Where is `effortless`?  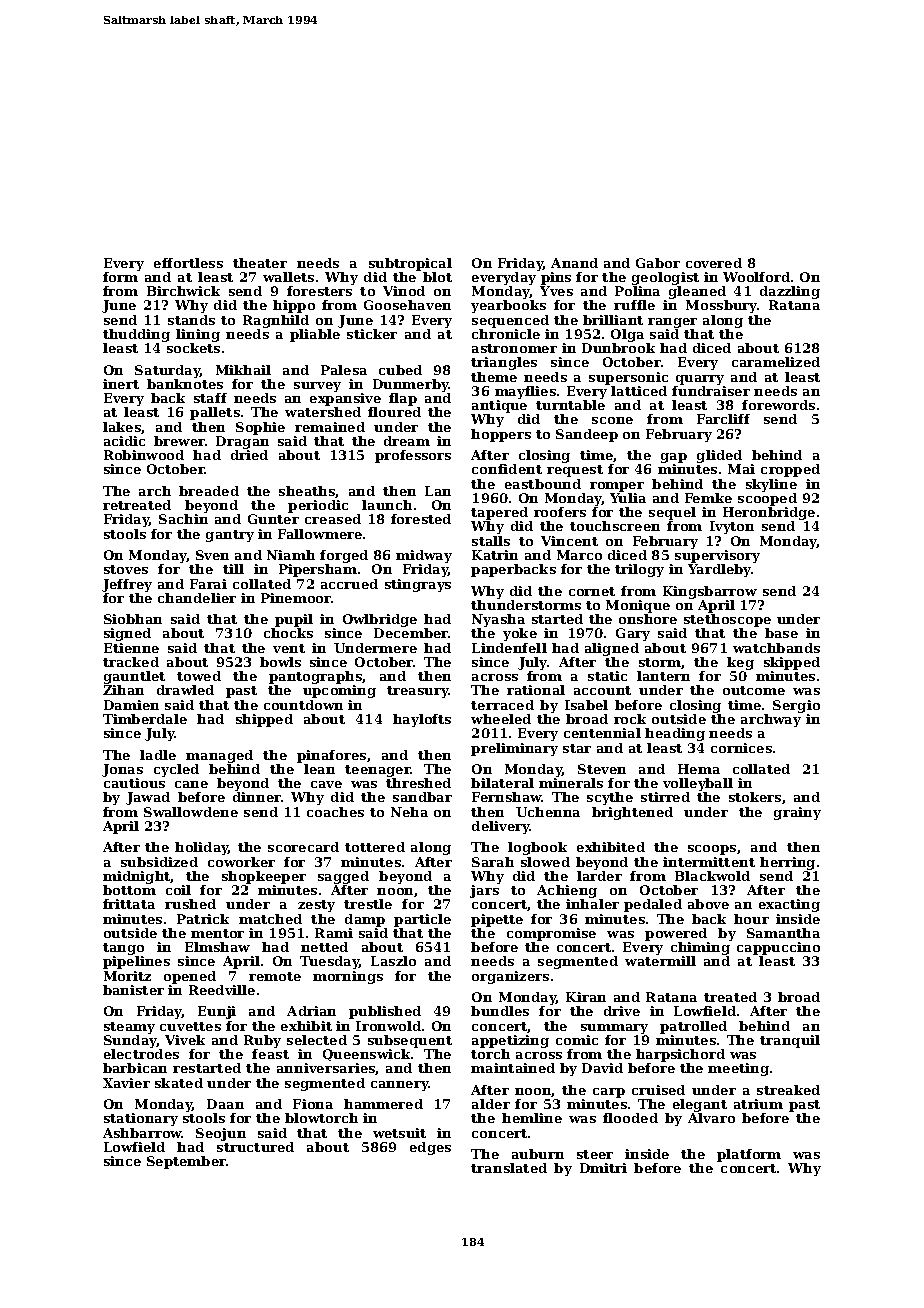 effortless is located at coordinates (188, 263).
